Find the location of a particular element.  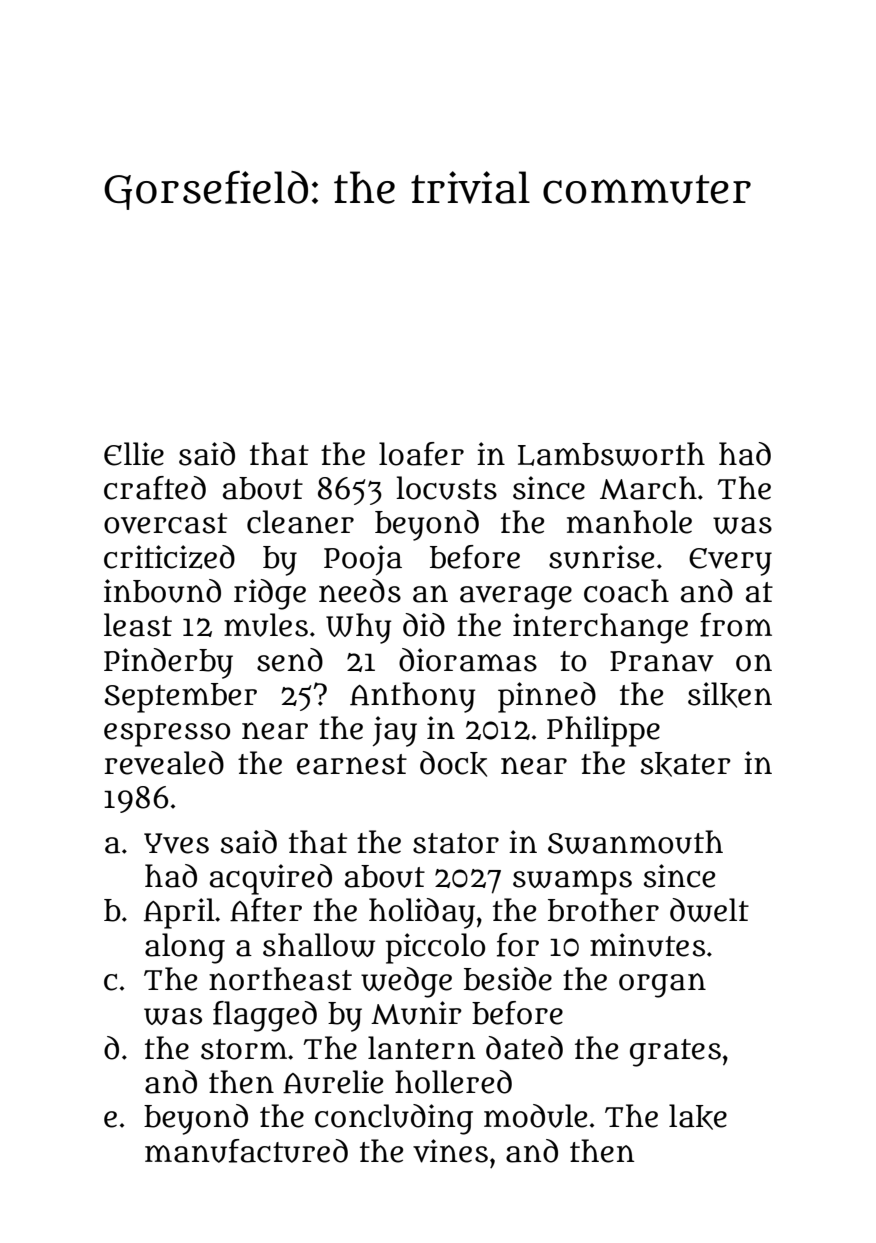

crafted is located at coordinates (155, 488).
